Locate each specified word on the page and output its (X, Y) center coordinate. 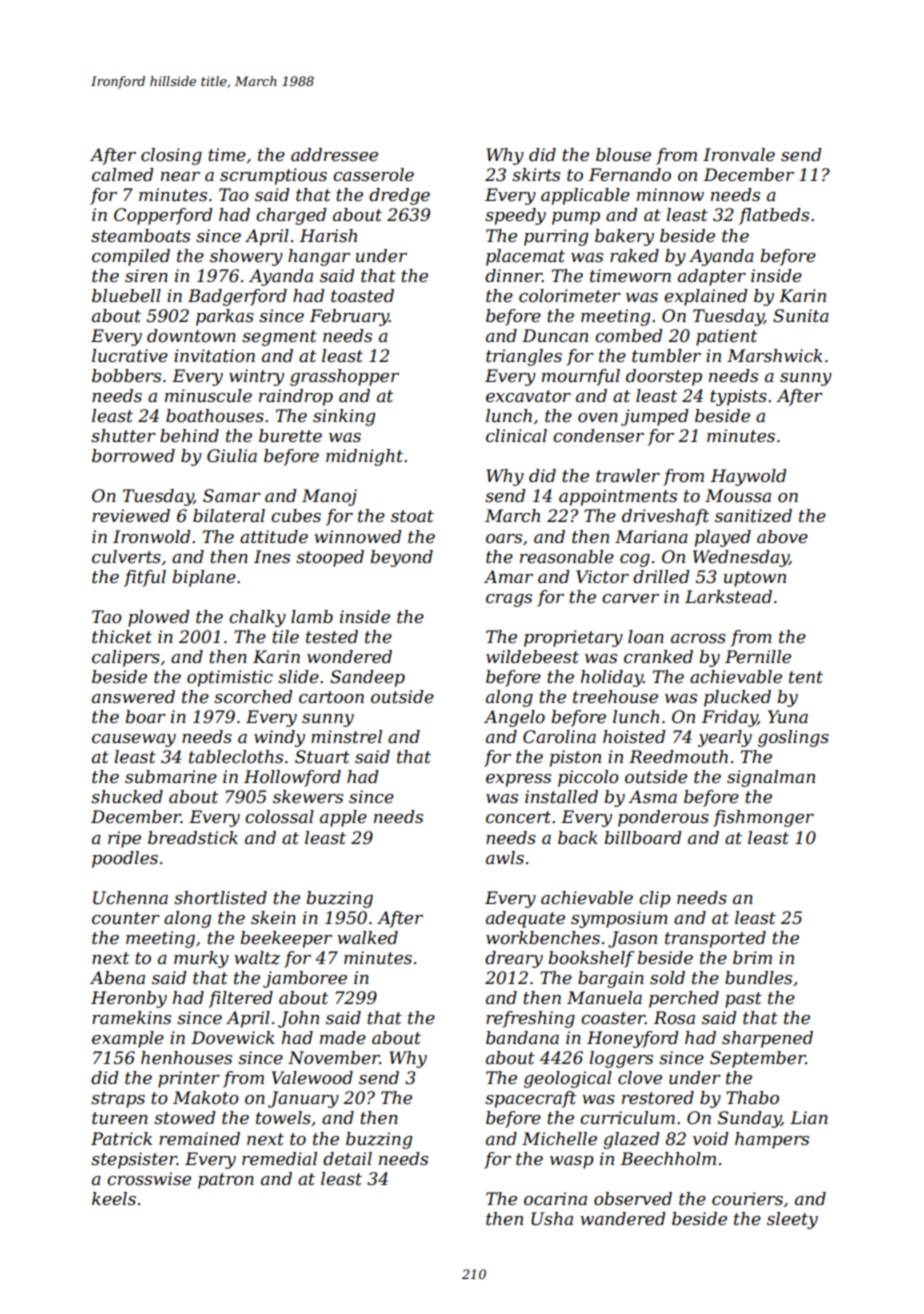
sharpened (767, 1039)
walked (367, 938)
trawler (628, 476)
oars (504, 539)
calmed (123, 175)
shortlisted (220, 898)
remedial (279, 1159)
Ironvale (739, 155)
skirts (536, 175)
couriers (747, 1199)
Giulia (232, 456)
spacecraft (530, 1099)
